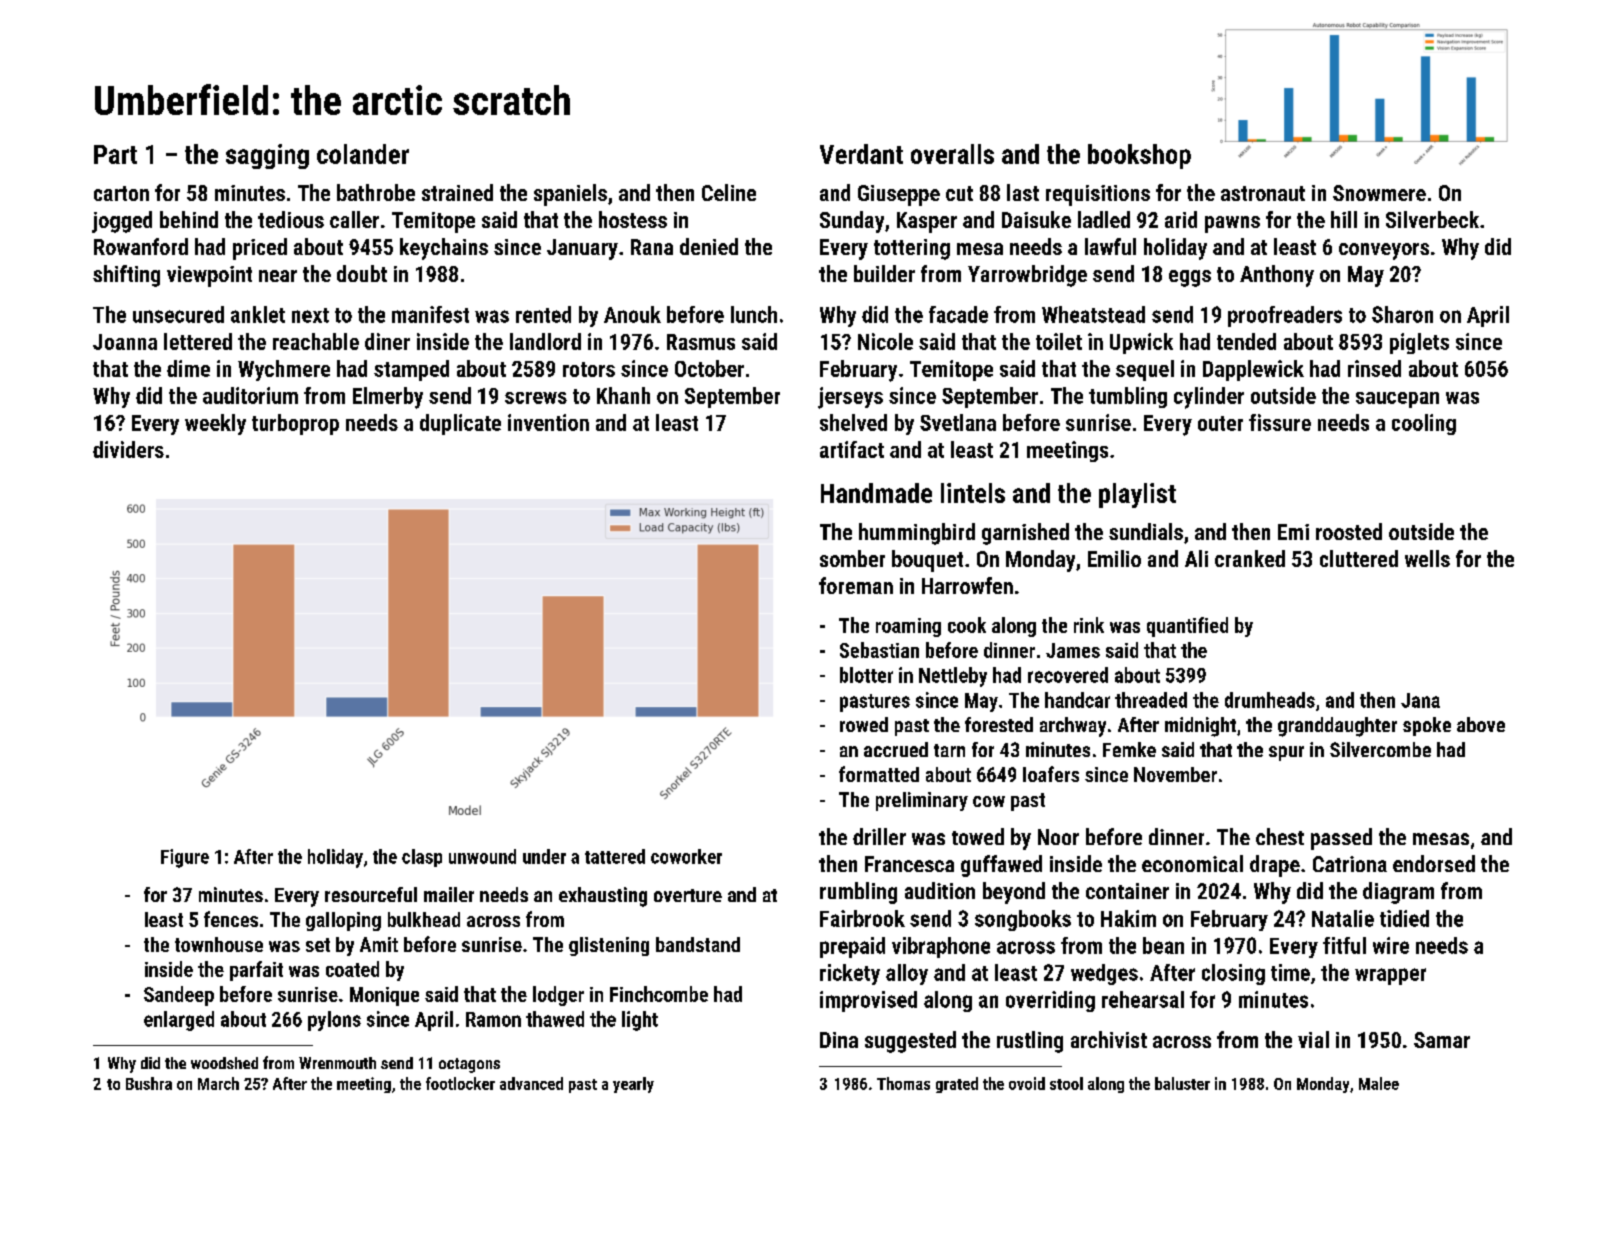  What do you see at coordinates (215, 424) in the screenshot?
I see `weekly` at bounding box center [215, 424].
